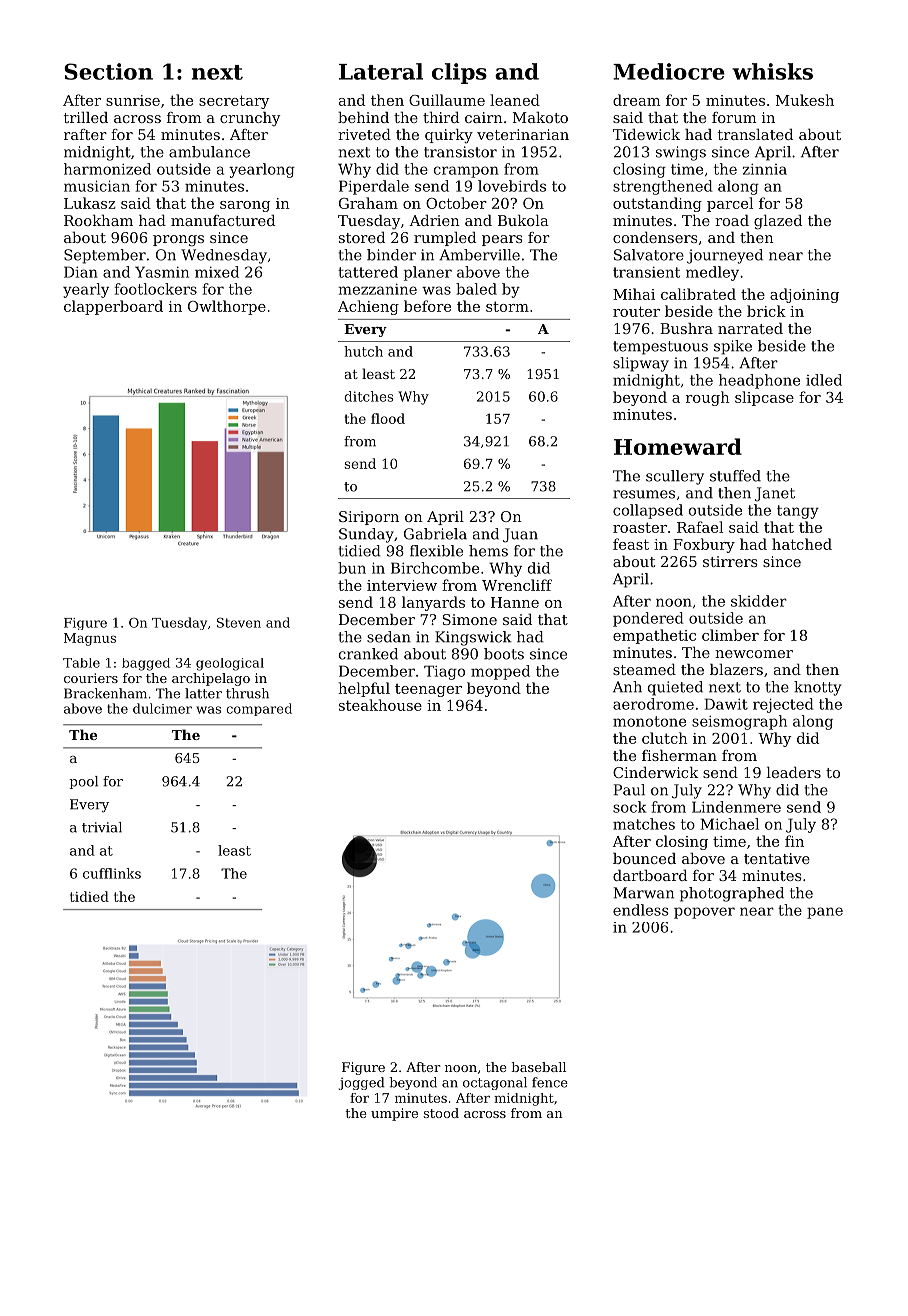  I want to click on Lateral, so click(381, 71).
